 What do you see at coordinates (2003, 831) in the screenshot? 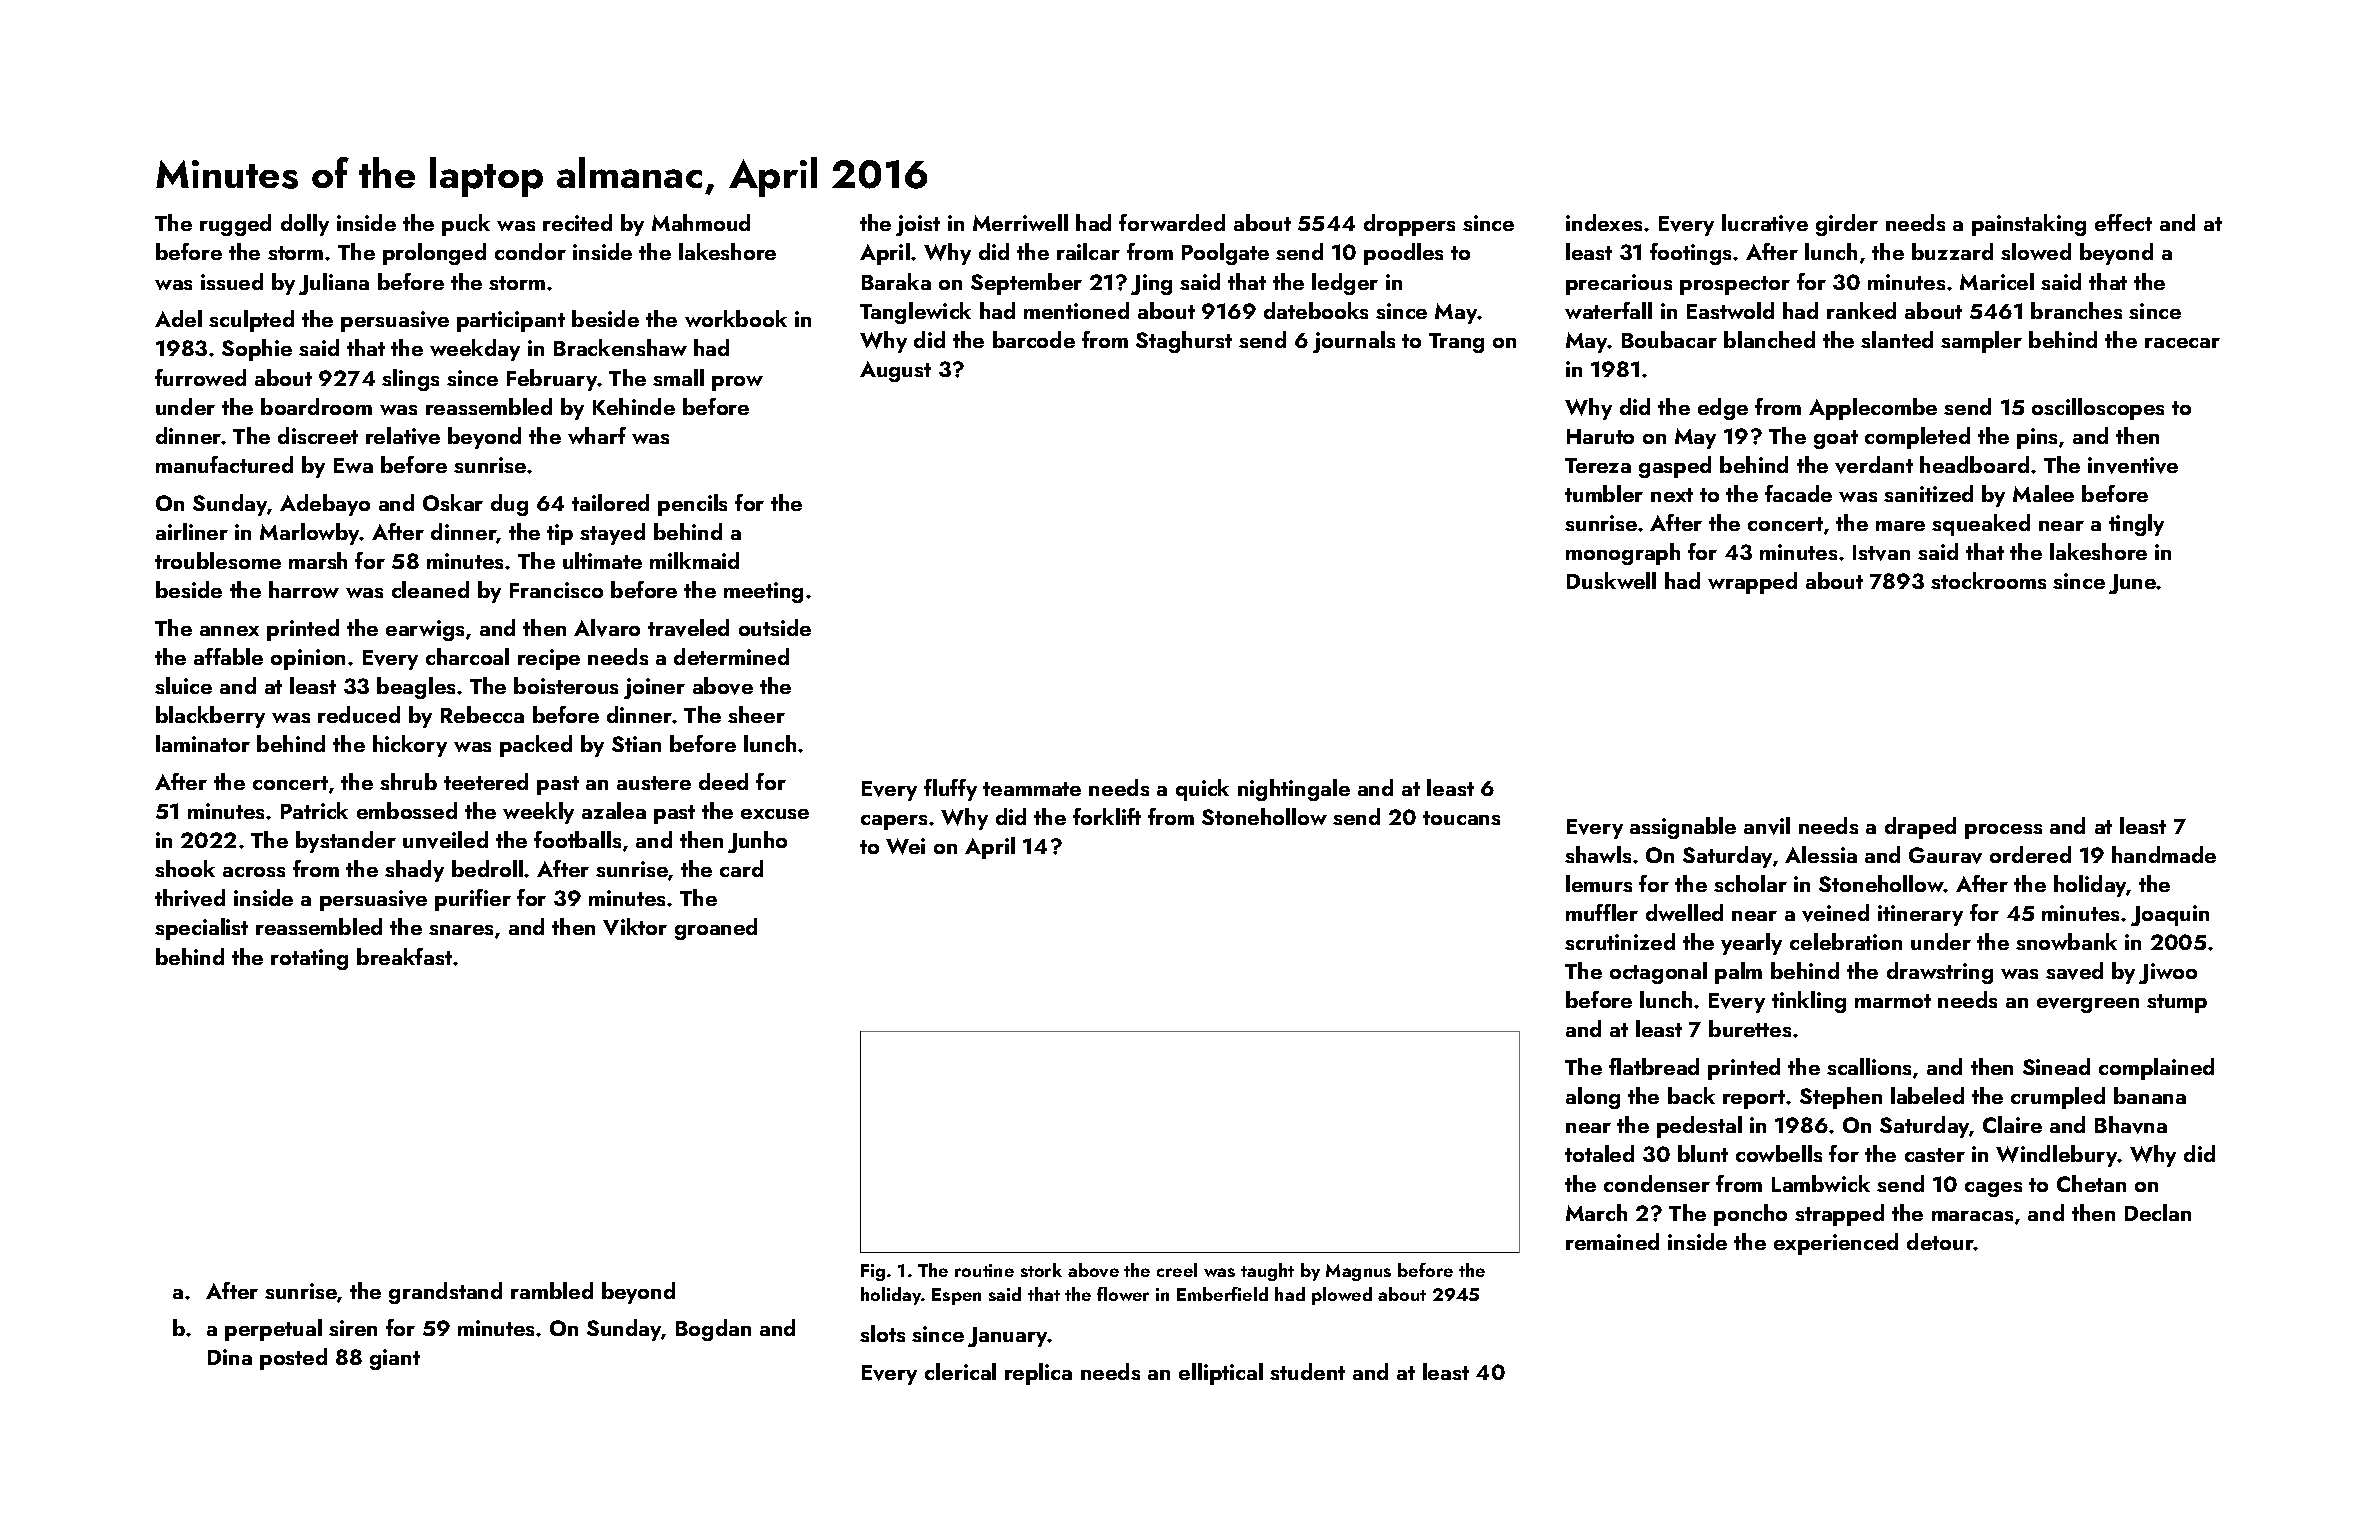
I see `process` at bounding box center [2003, 831].
